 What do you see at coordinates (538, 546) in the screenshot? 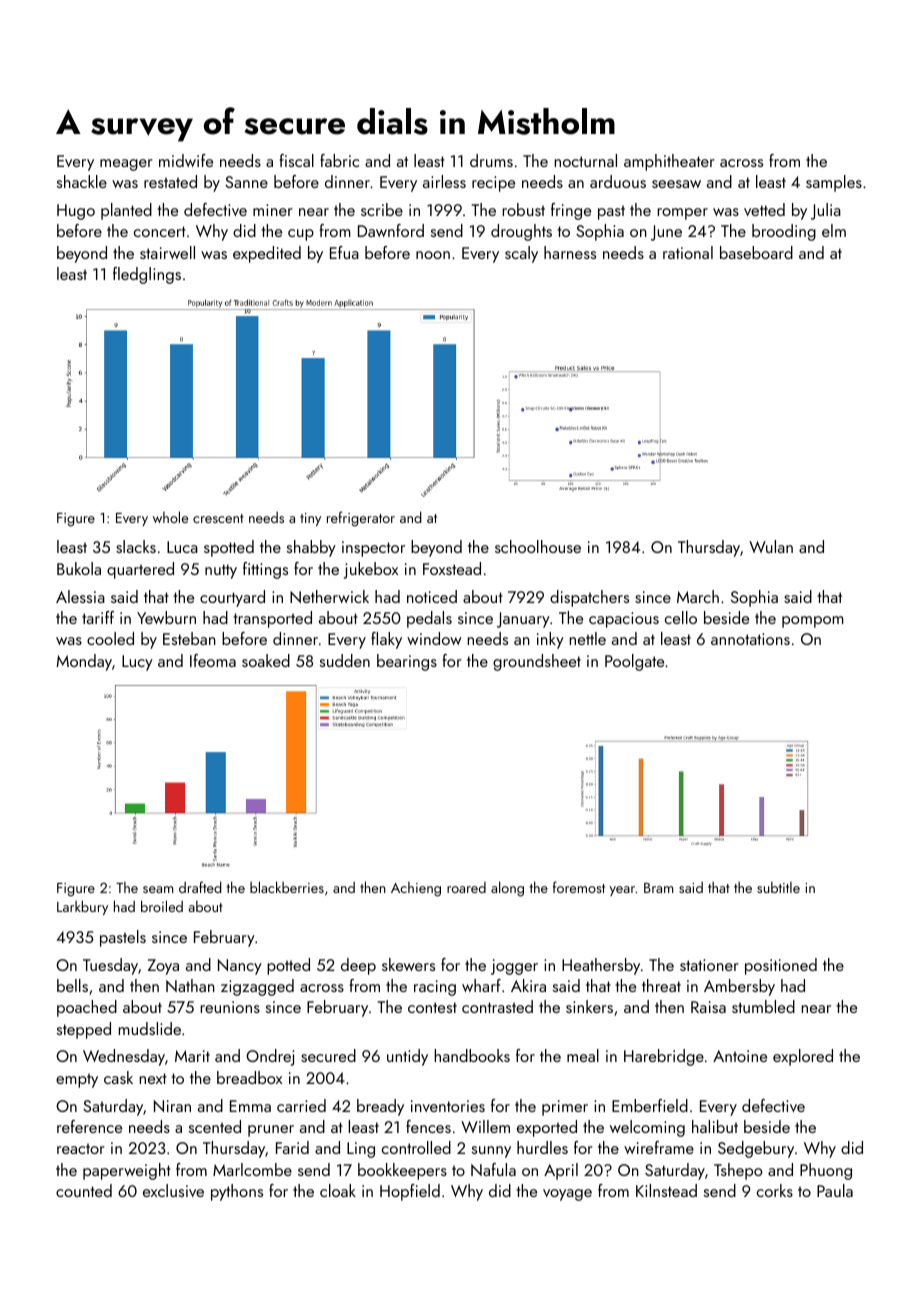
I see `schoolhouse` at bounding box center [538, 546].
